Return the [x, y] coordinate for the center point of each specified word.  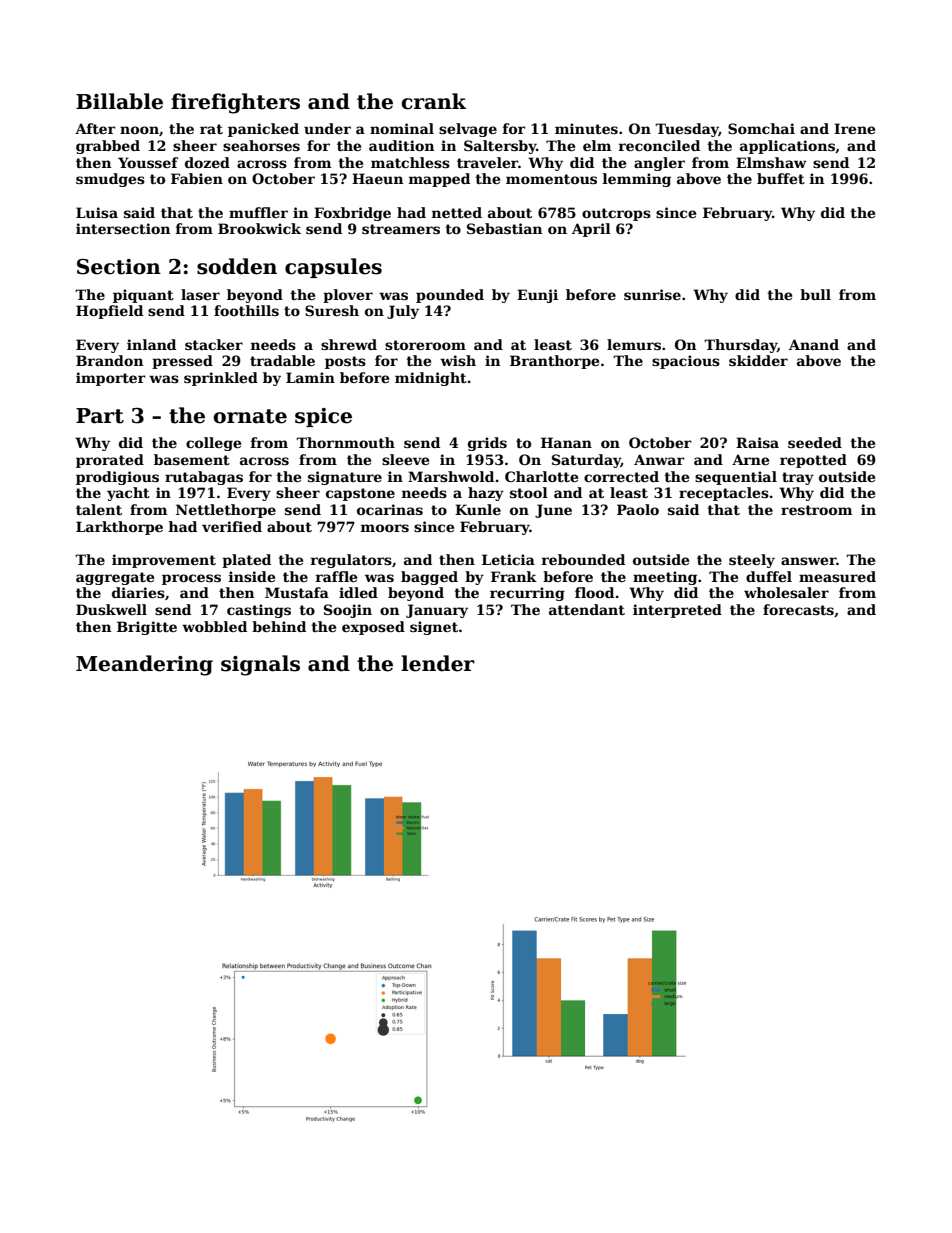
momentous [551, 179]
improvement [164, 561]
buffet [781, 178]
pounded [450, 296]
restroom [816, 510]
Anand [814, 344]
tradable [282, 360]
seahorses [261, 145]
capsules [333, 268]
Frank [514, 576]
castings [259, 611]
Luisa [97, 212]
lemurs [634, 344]
